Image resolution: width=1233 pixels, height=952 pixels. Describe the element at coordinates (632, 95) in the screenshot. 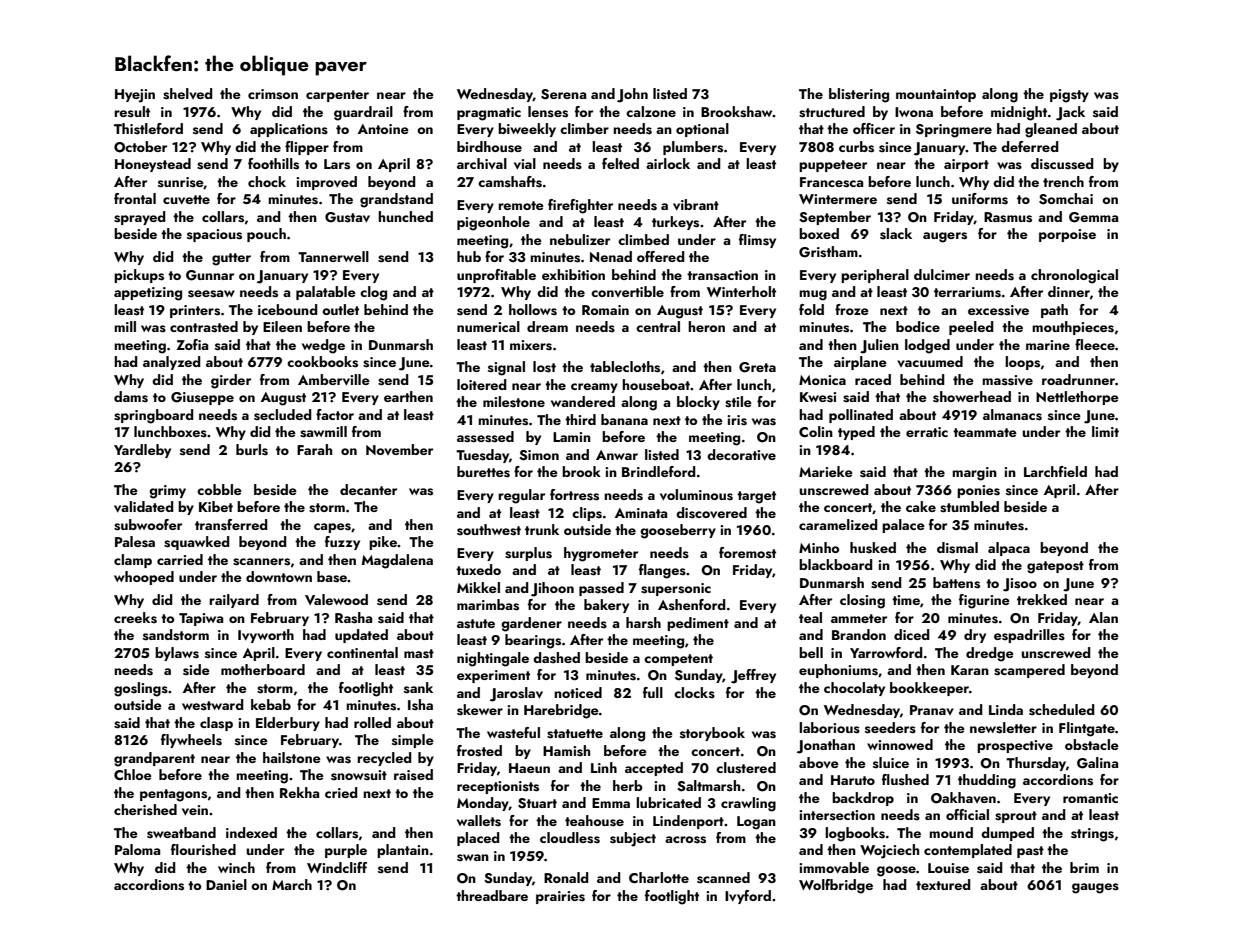

I see `John` at that location.
